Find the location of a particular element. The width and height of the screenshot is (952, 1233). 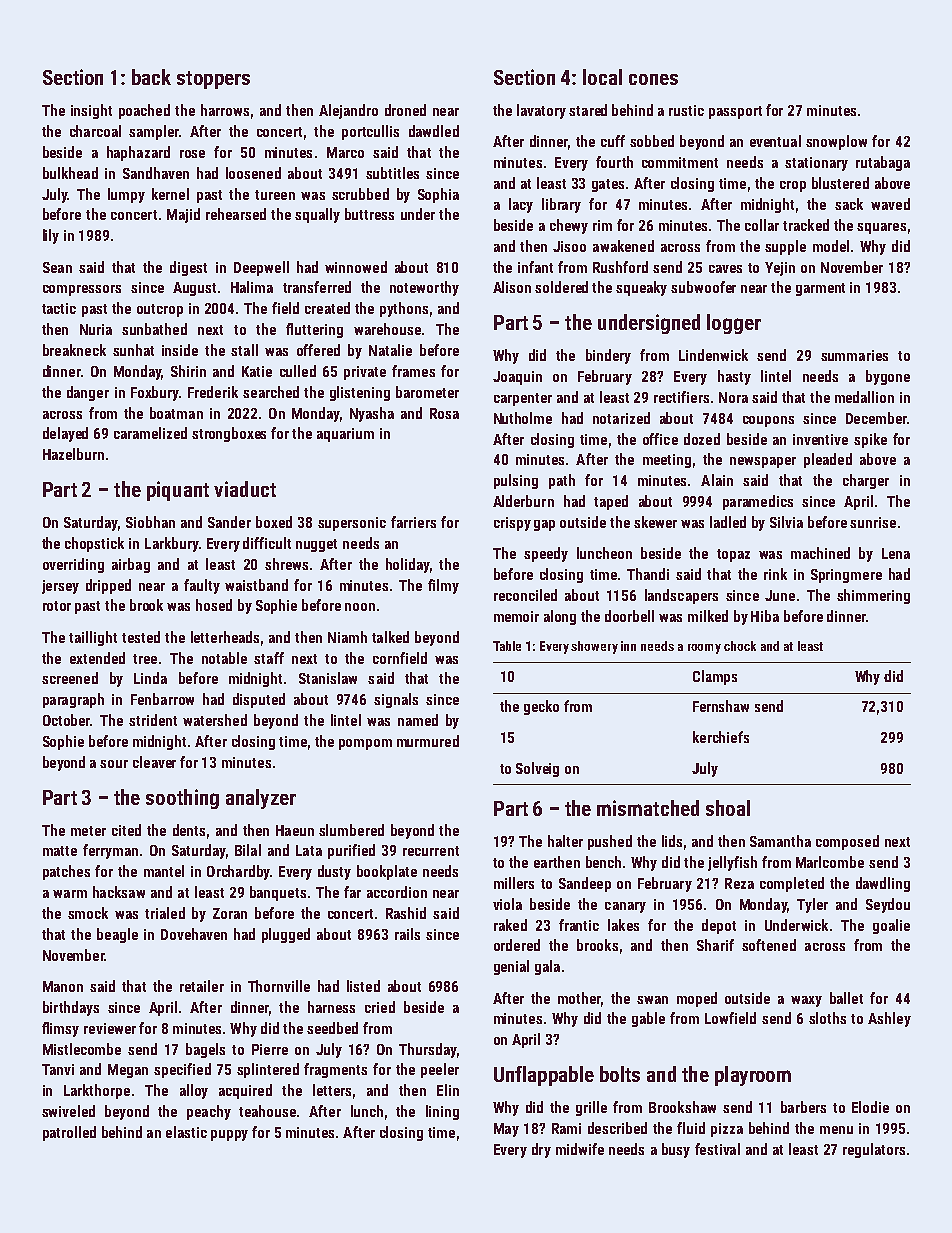

local is located at coordinates (602, 77).
